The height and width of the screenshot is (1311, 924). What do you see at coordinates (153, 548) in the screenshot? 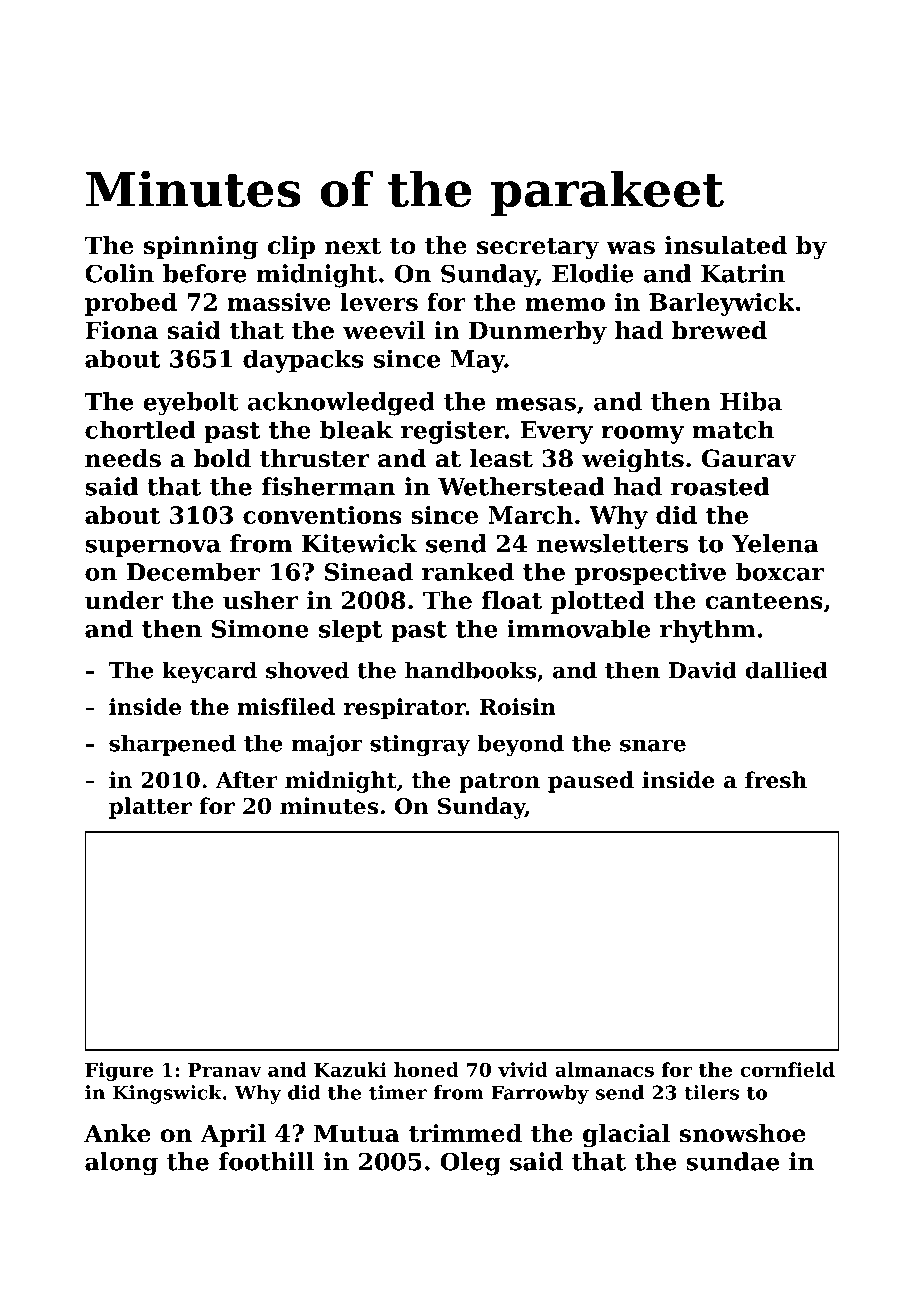
I see `supernova` at bounding box center [153, 548].
